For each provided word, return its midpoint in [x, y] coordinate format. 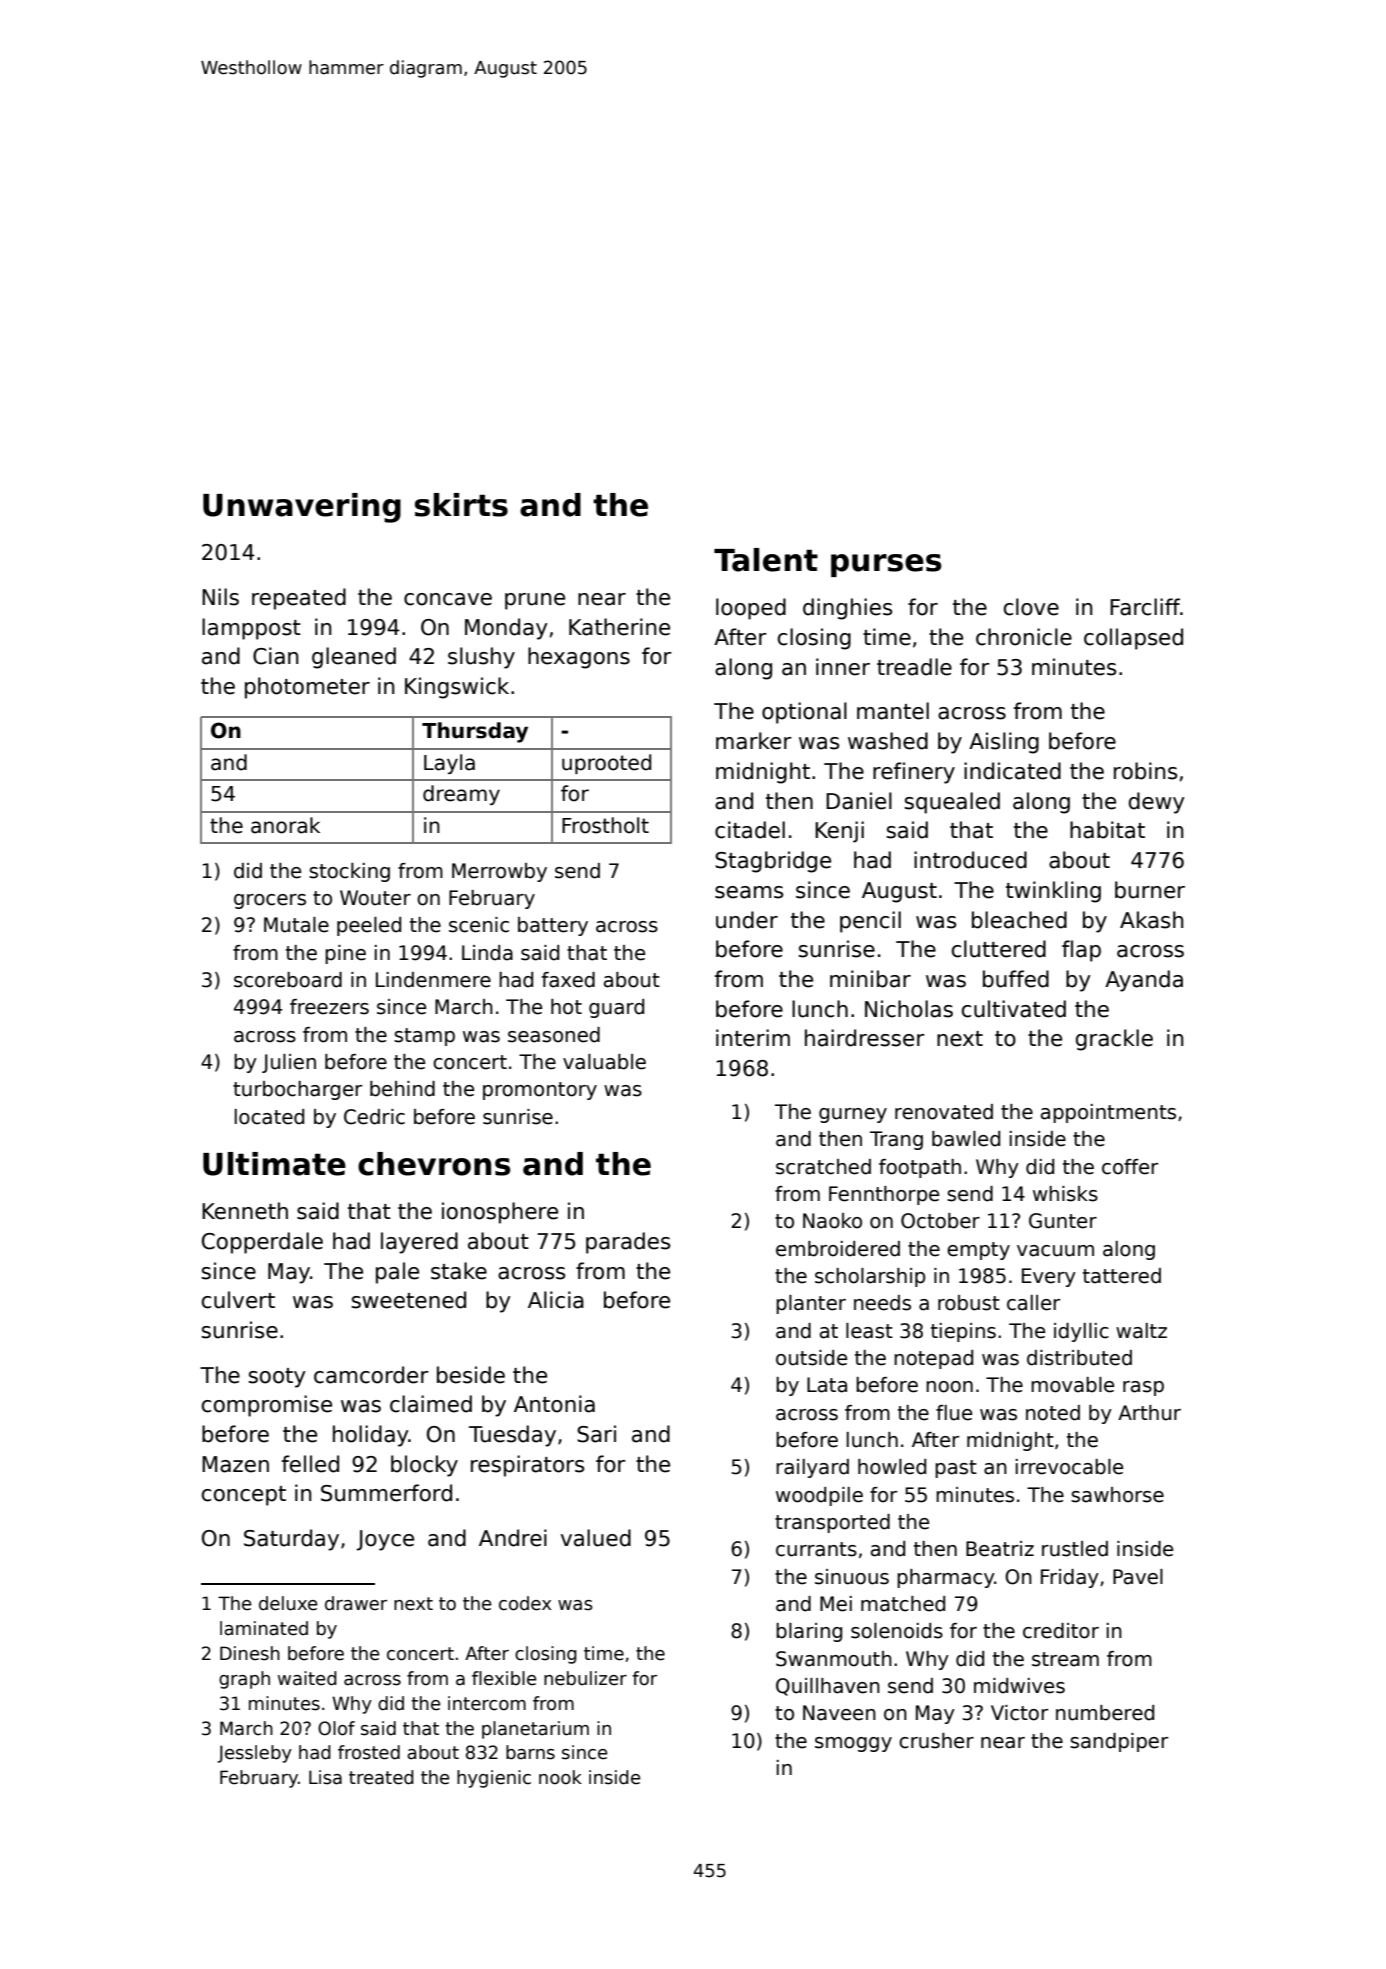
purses [886, 565]
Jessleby [255, 1754]
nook [560, 1777]
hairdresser [865, 1038]
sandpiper [1119, 1742]
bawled [966, 1139]
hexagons [579, 658]
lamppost [251, 629]
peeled [369, 926]
